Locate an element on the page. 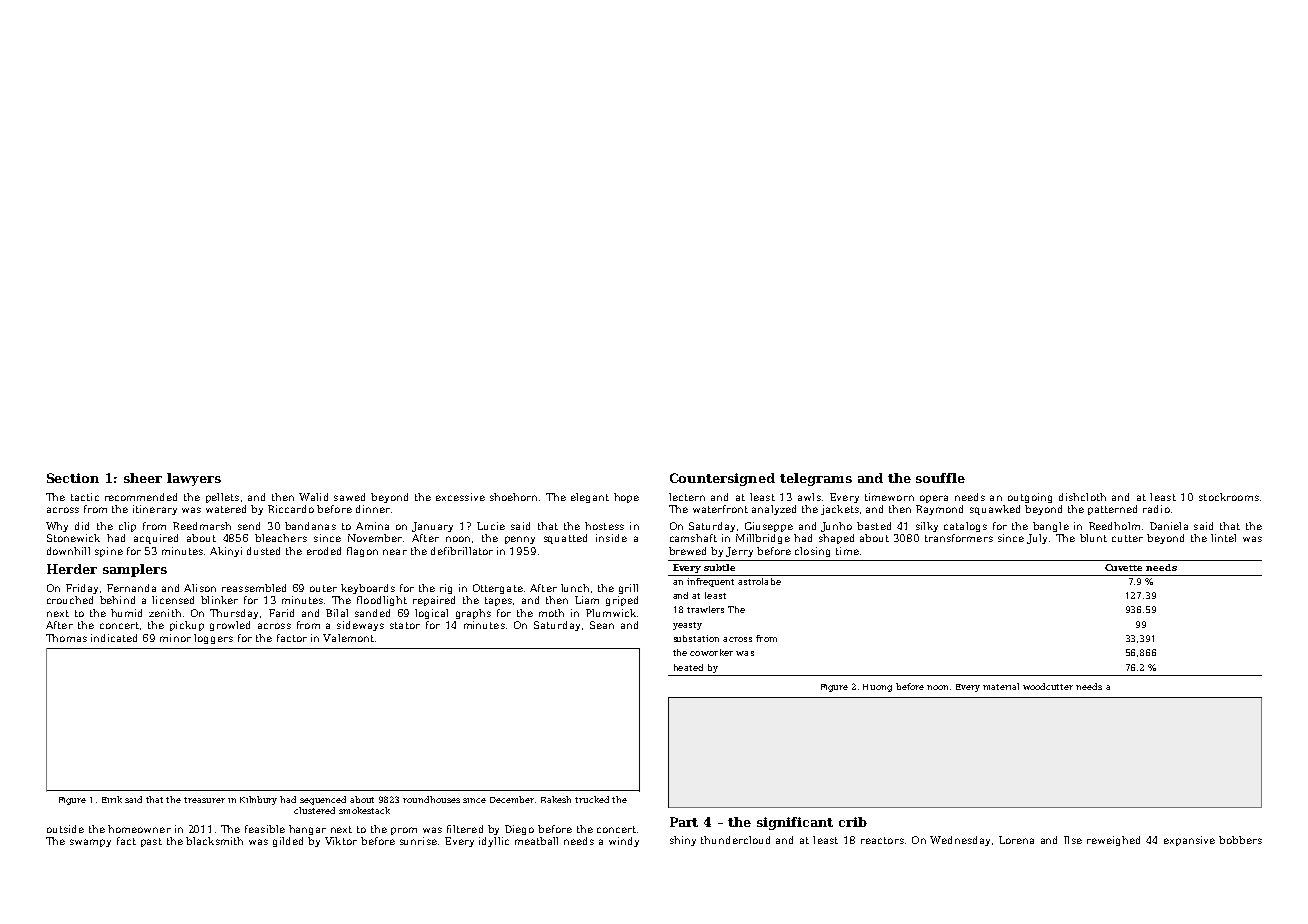  Countersigned is located at coordinates (722, 479).
